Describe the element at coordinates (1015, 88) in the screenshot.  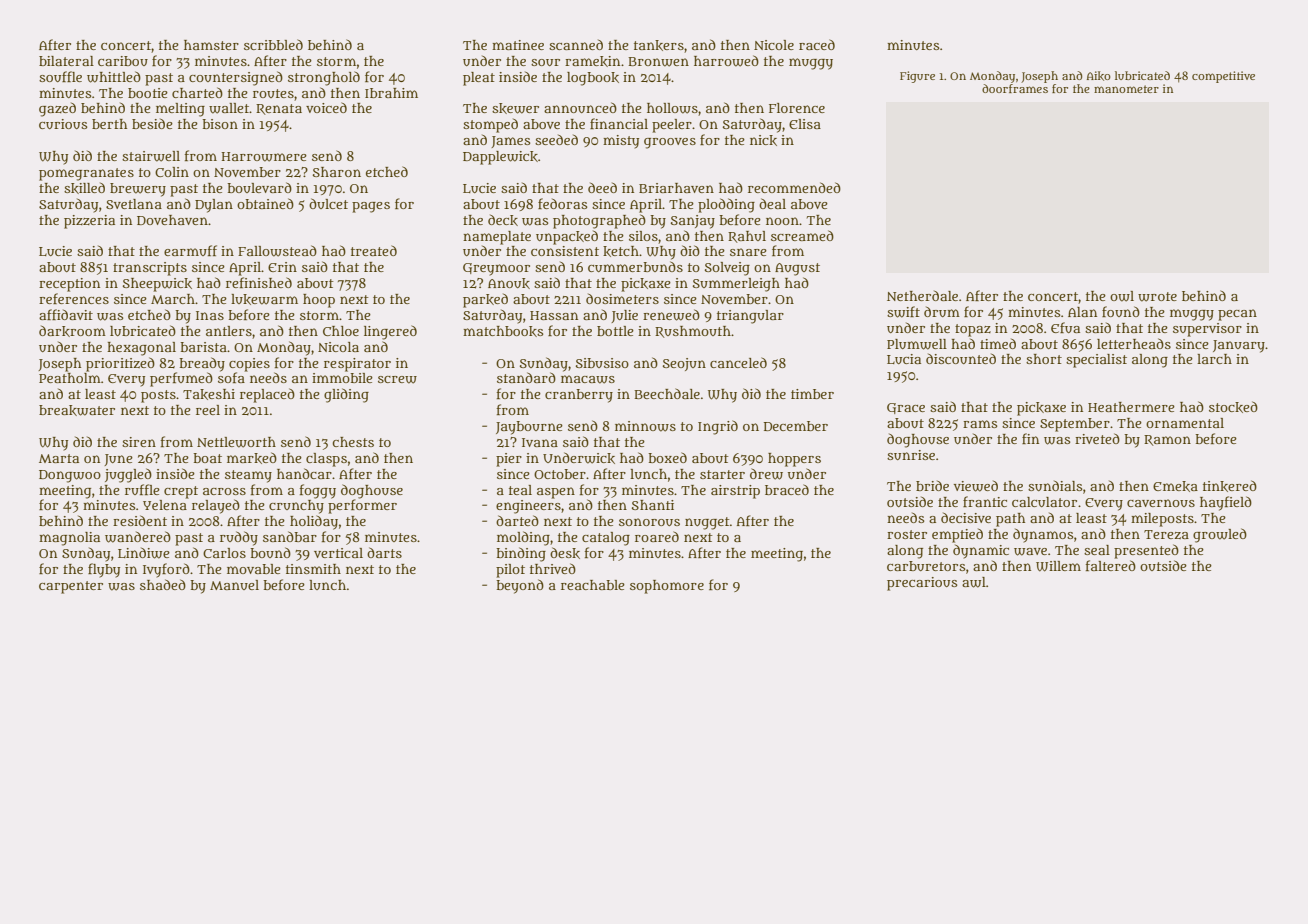
I see `doorframes` at that location.
